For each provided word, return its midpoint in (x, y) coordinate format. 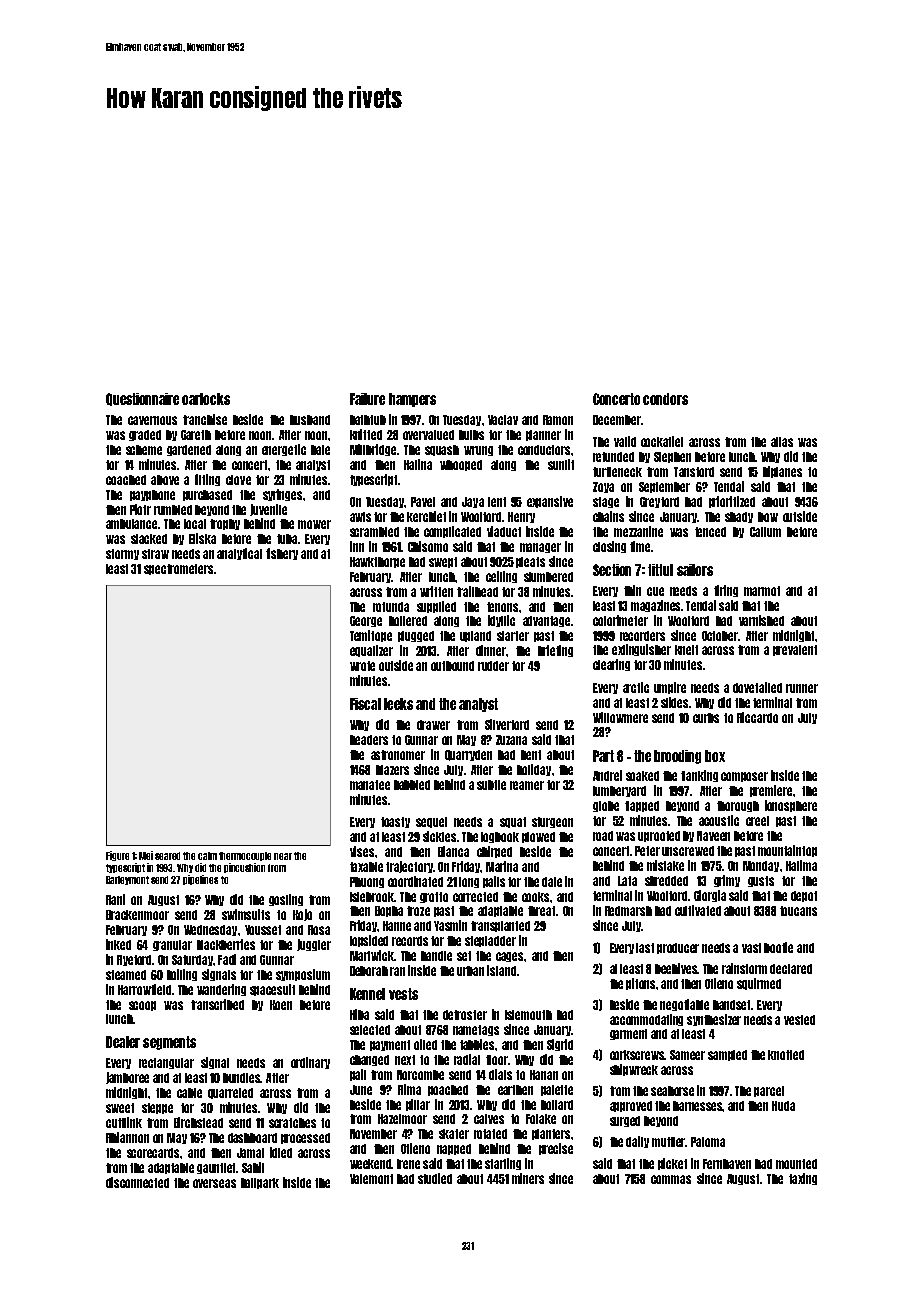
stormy (122, 554)
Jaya (473, 502)
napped (454, 1149)
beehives (676, 968)
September (664, 487)
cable (189, 1093)
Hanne (397, 926)
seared (167, 856)
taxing (803, 1179)
